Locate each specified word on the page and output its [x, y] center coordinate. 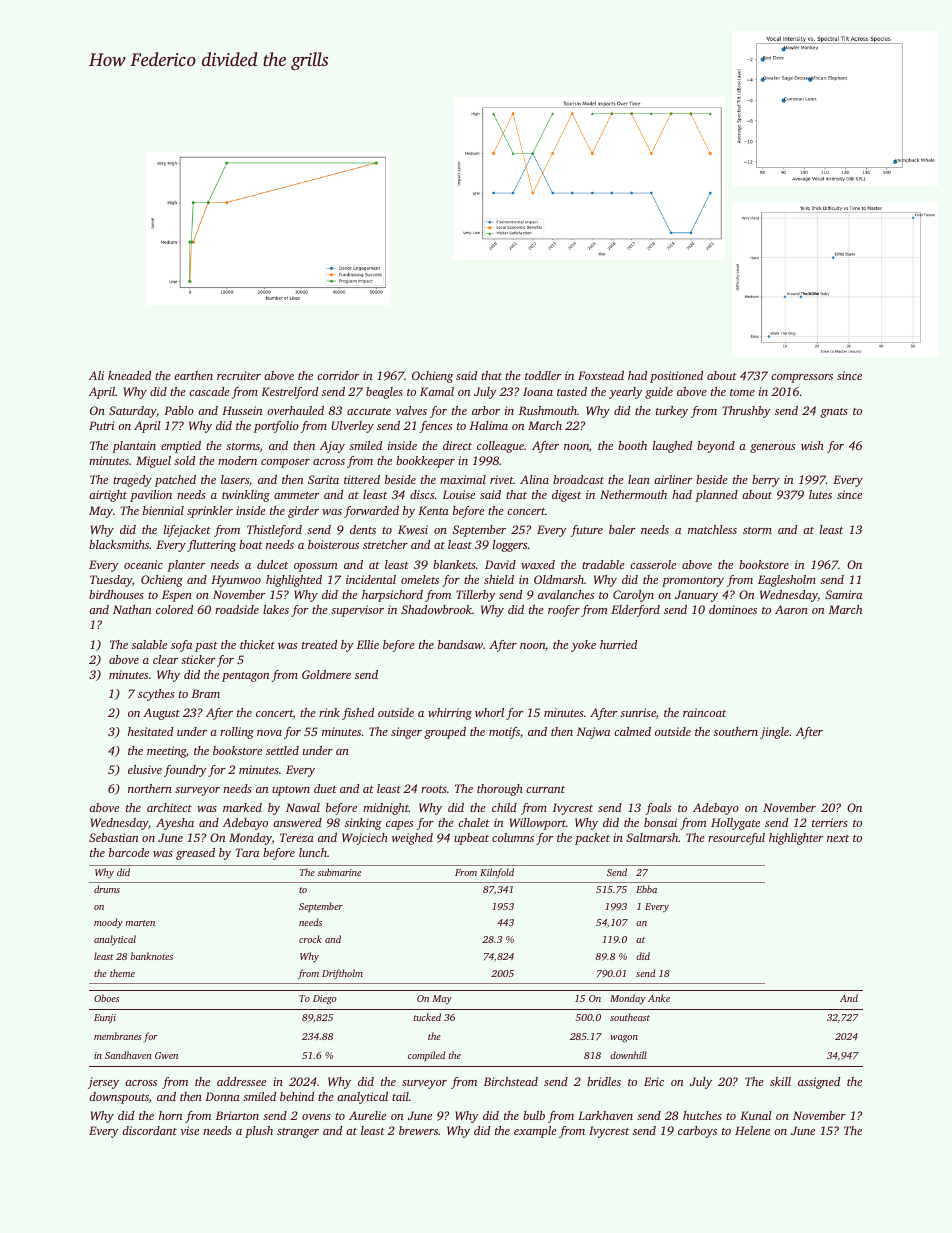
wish [812, 445]
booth [632, 445]
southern [736, 731]
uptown [291, 791]
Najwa [593, 733]
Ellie [368, 644]
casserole [653, 564]
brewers [418, 1130]
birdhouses [116, 594]
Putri [102, 425]
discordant [149, 1130]
